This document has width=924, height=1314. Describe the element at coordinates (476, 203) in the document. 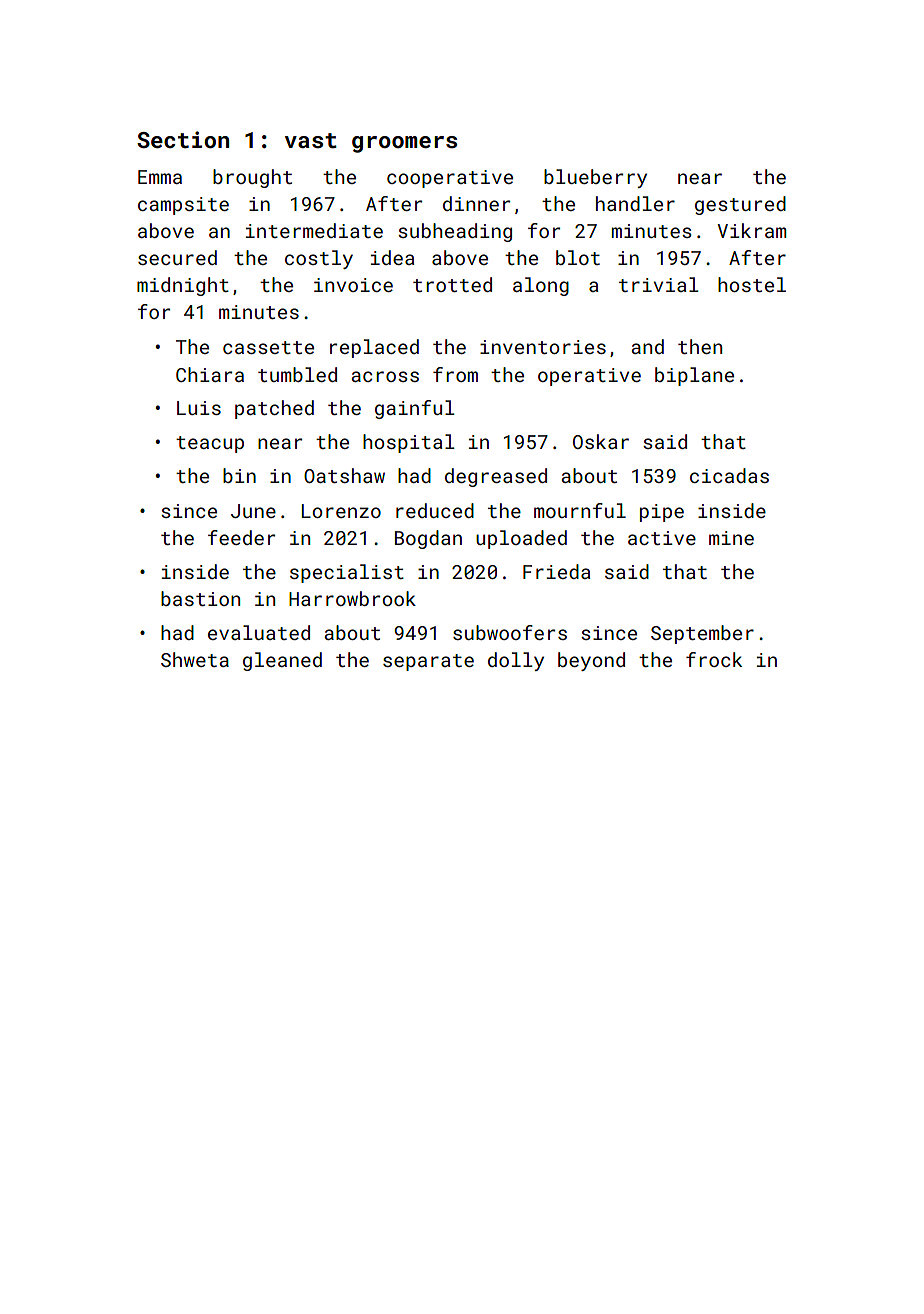

I see `dinner` at that location.
